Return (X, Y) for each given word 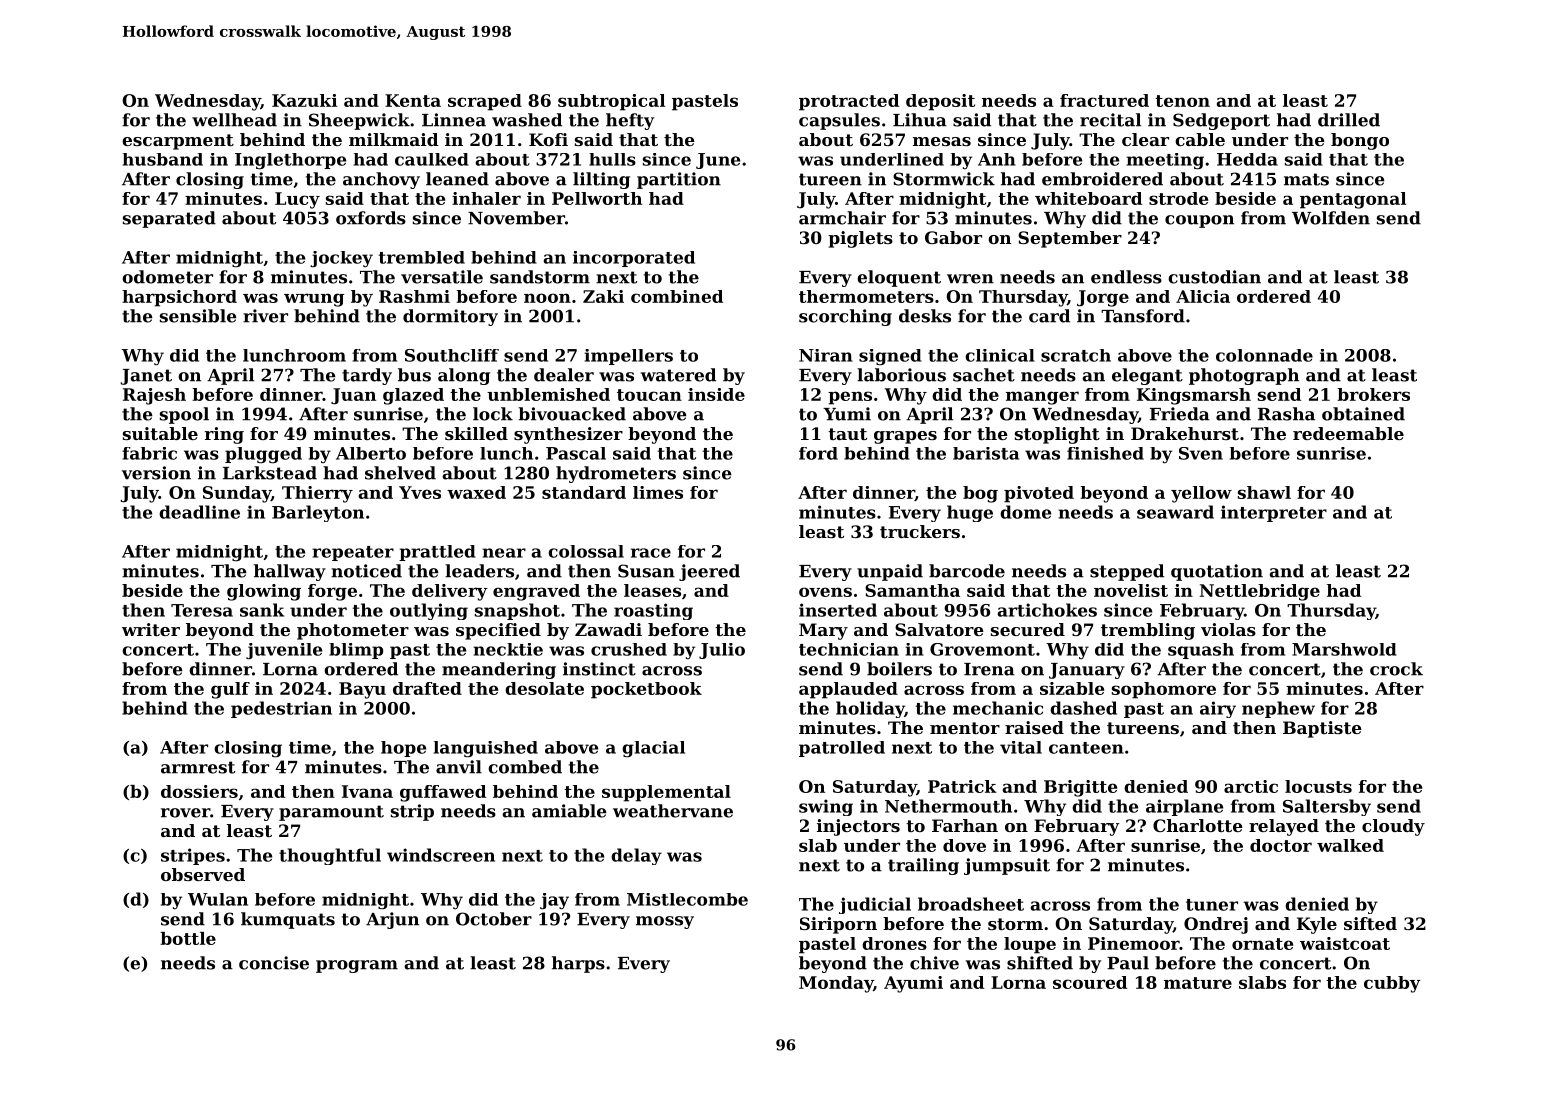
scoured (1090, 982)
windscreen (441, 855)
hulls (612, 159)
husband (162, 159)
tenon (1182, 101)
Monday (836, 984)
